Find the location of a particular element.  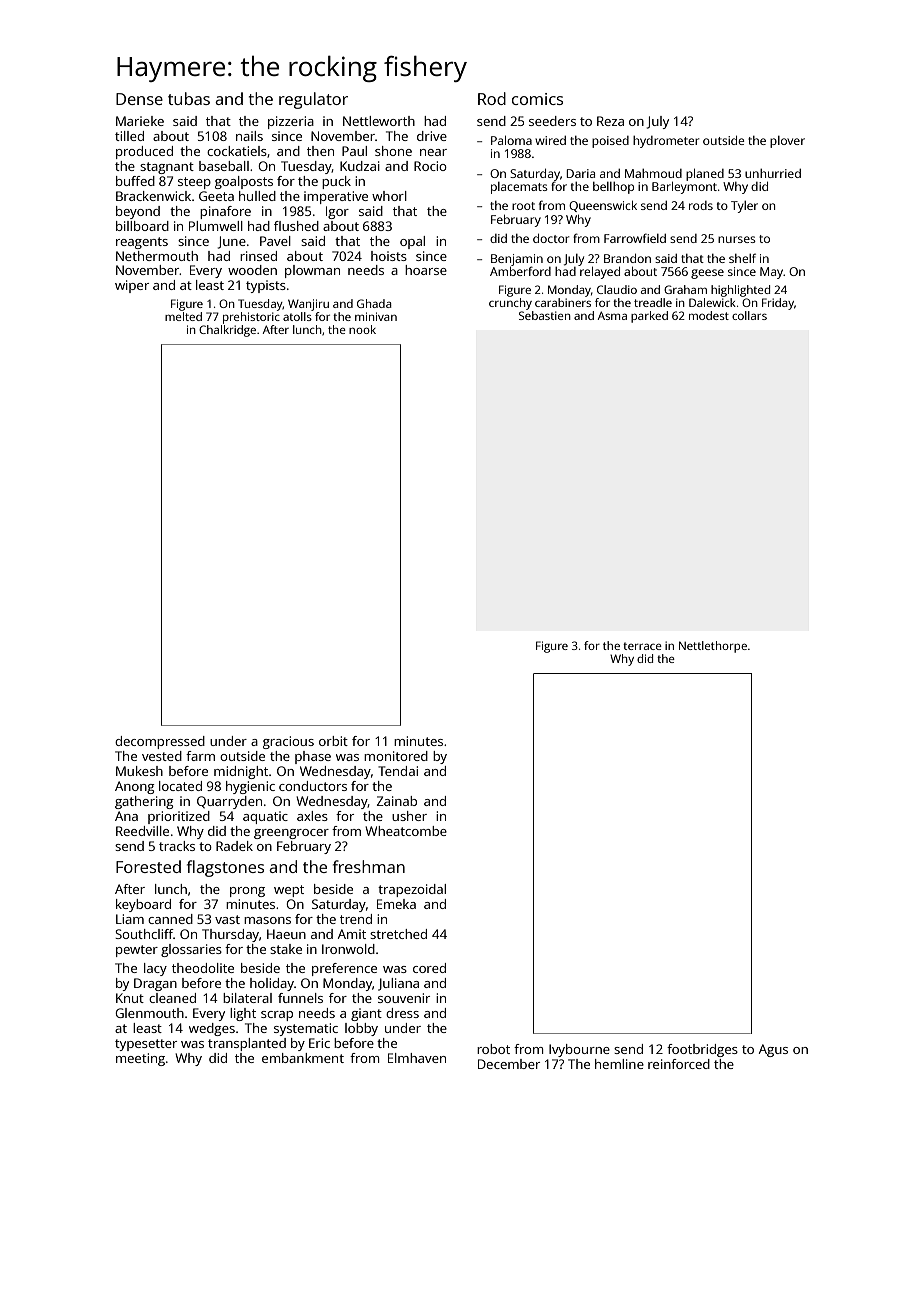

Nettleworth is located at coordinates (379, 121).
